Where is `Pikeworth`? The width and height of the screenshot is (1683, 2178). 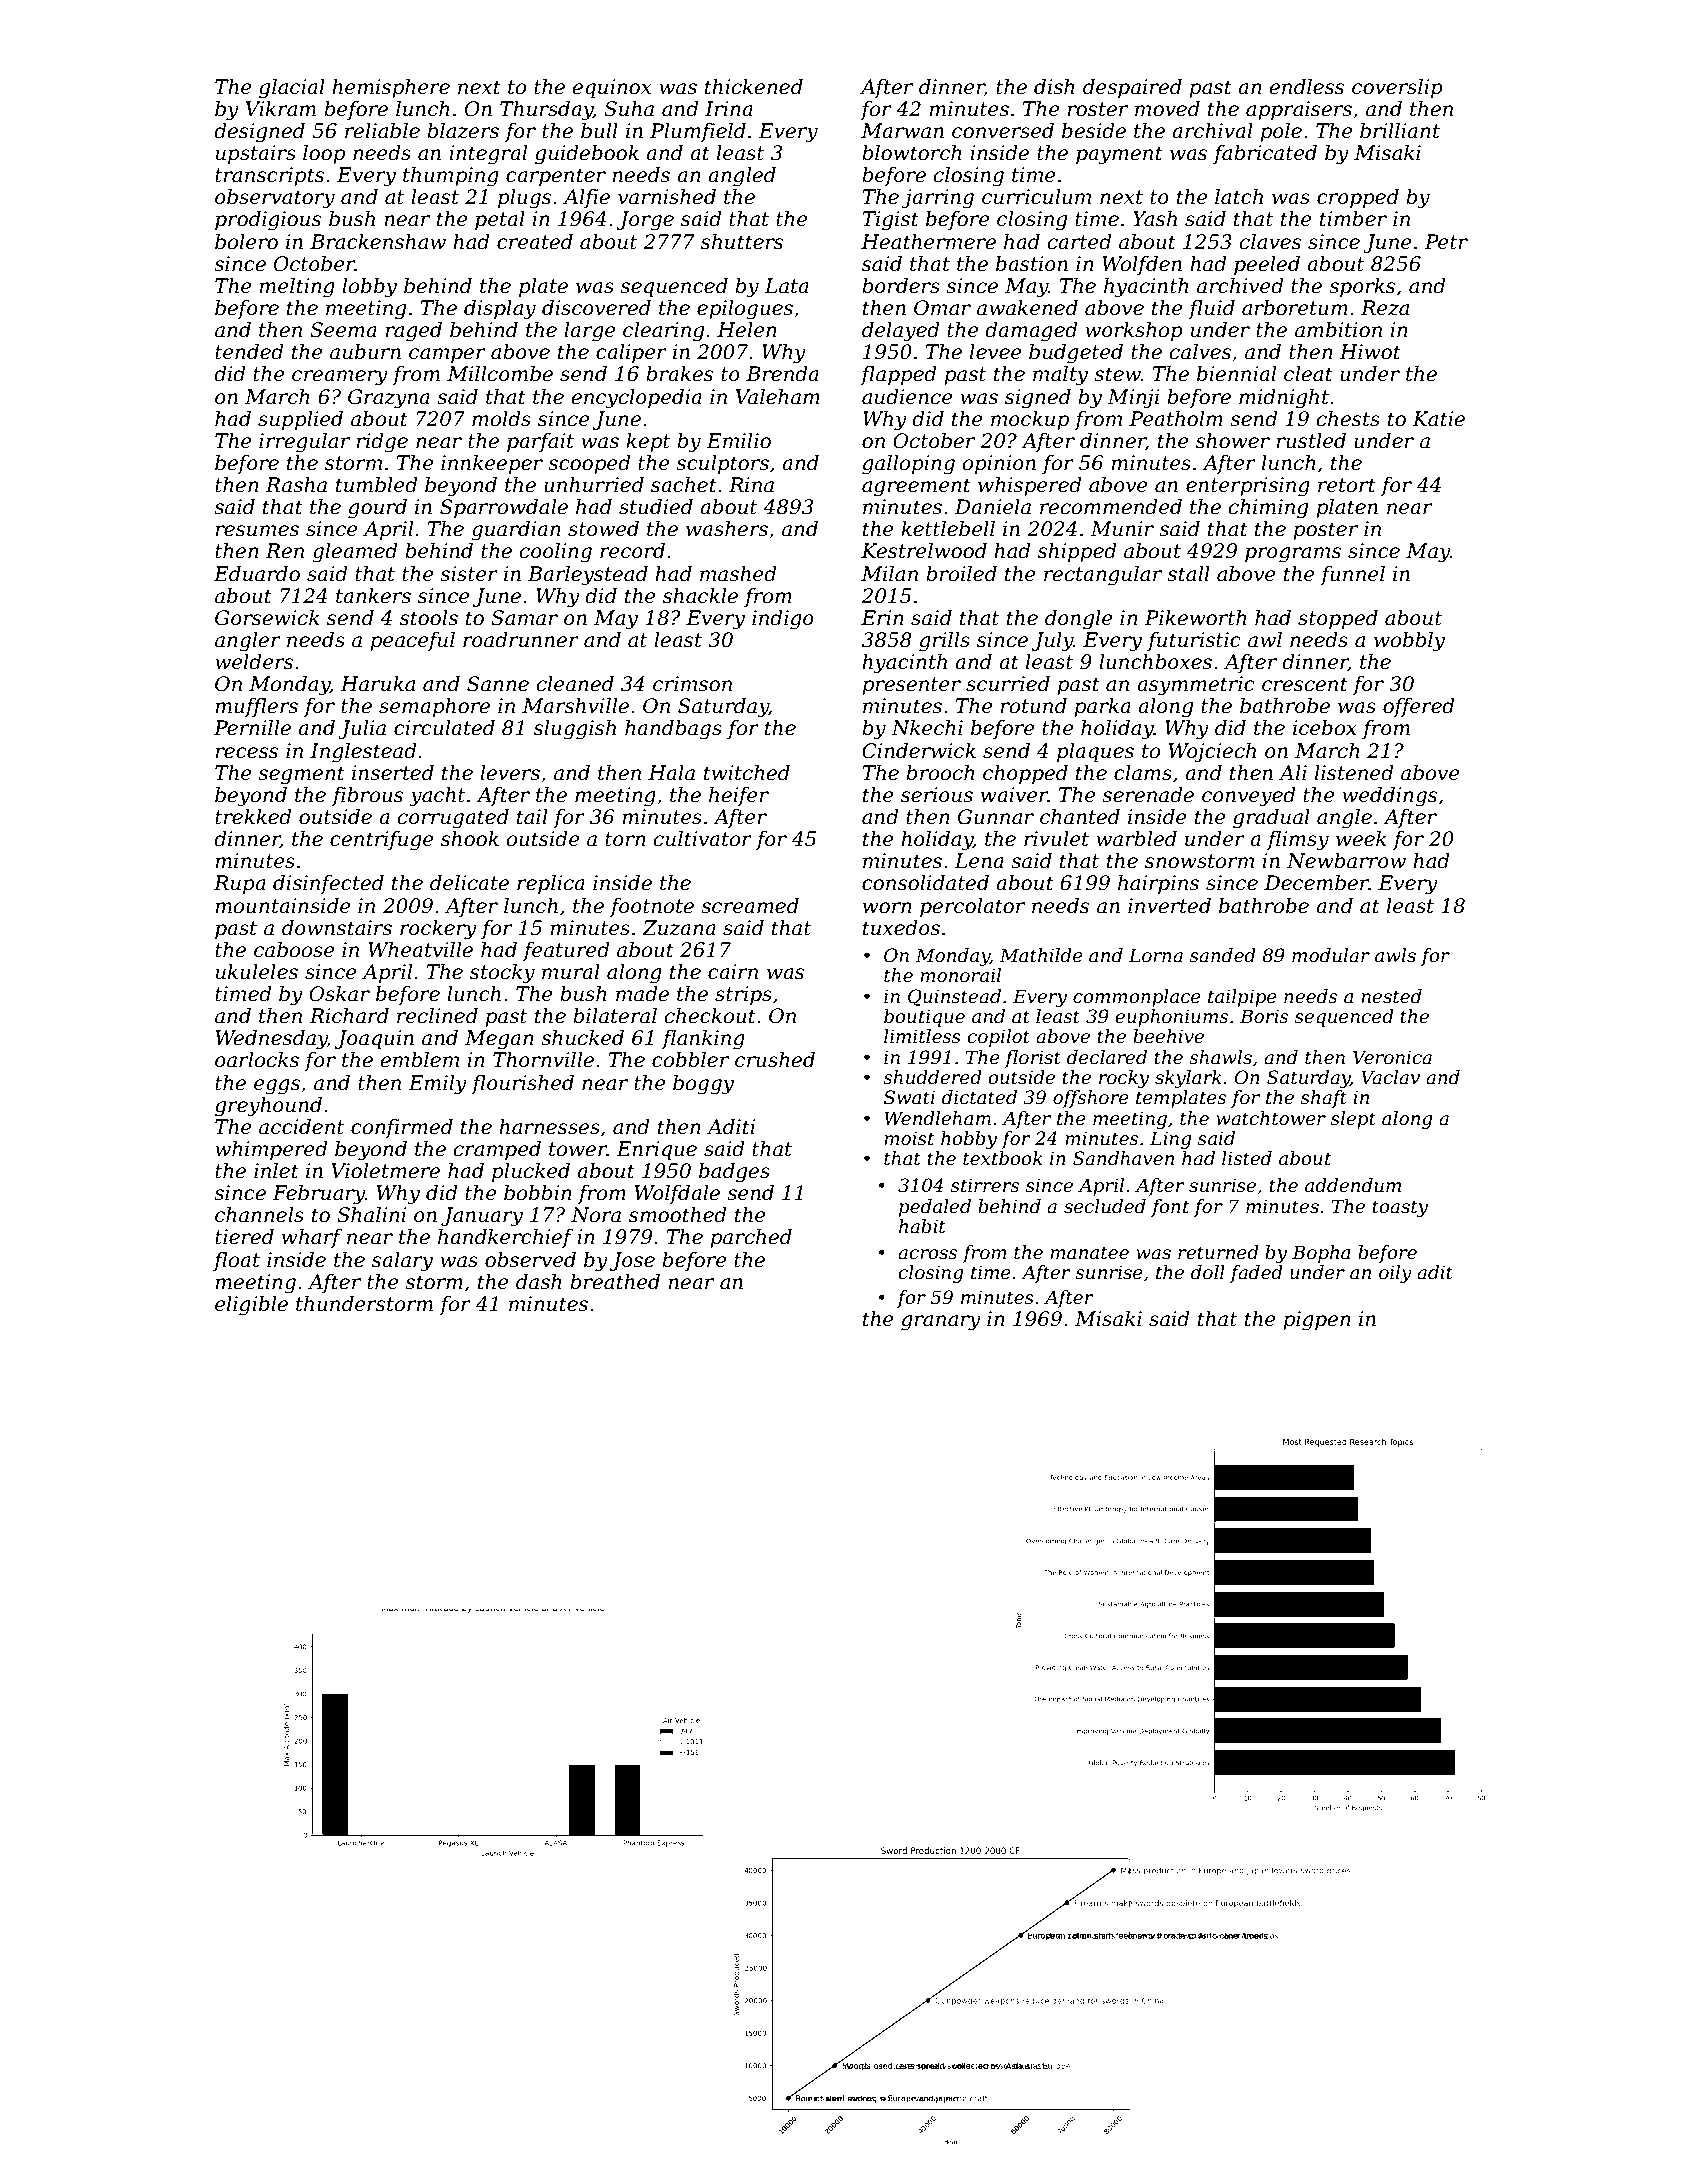 Pikeworth is located at coordinates (1195, 618).
